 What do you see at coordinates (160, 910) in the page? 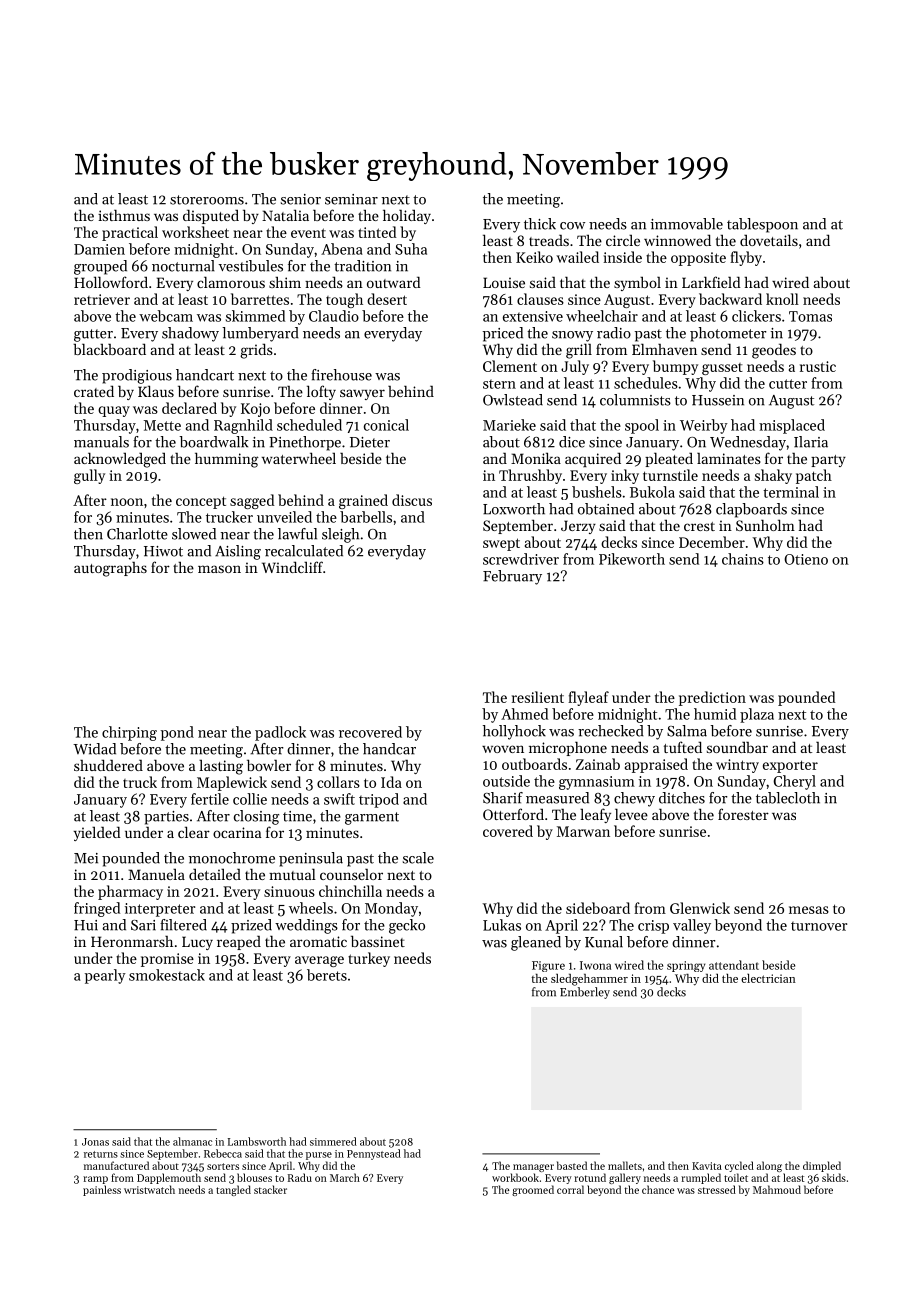
I see `interpreter` at bounding box center [160, 910].
